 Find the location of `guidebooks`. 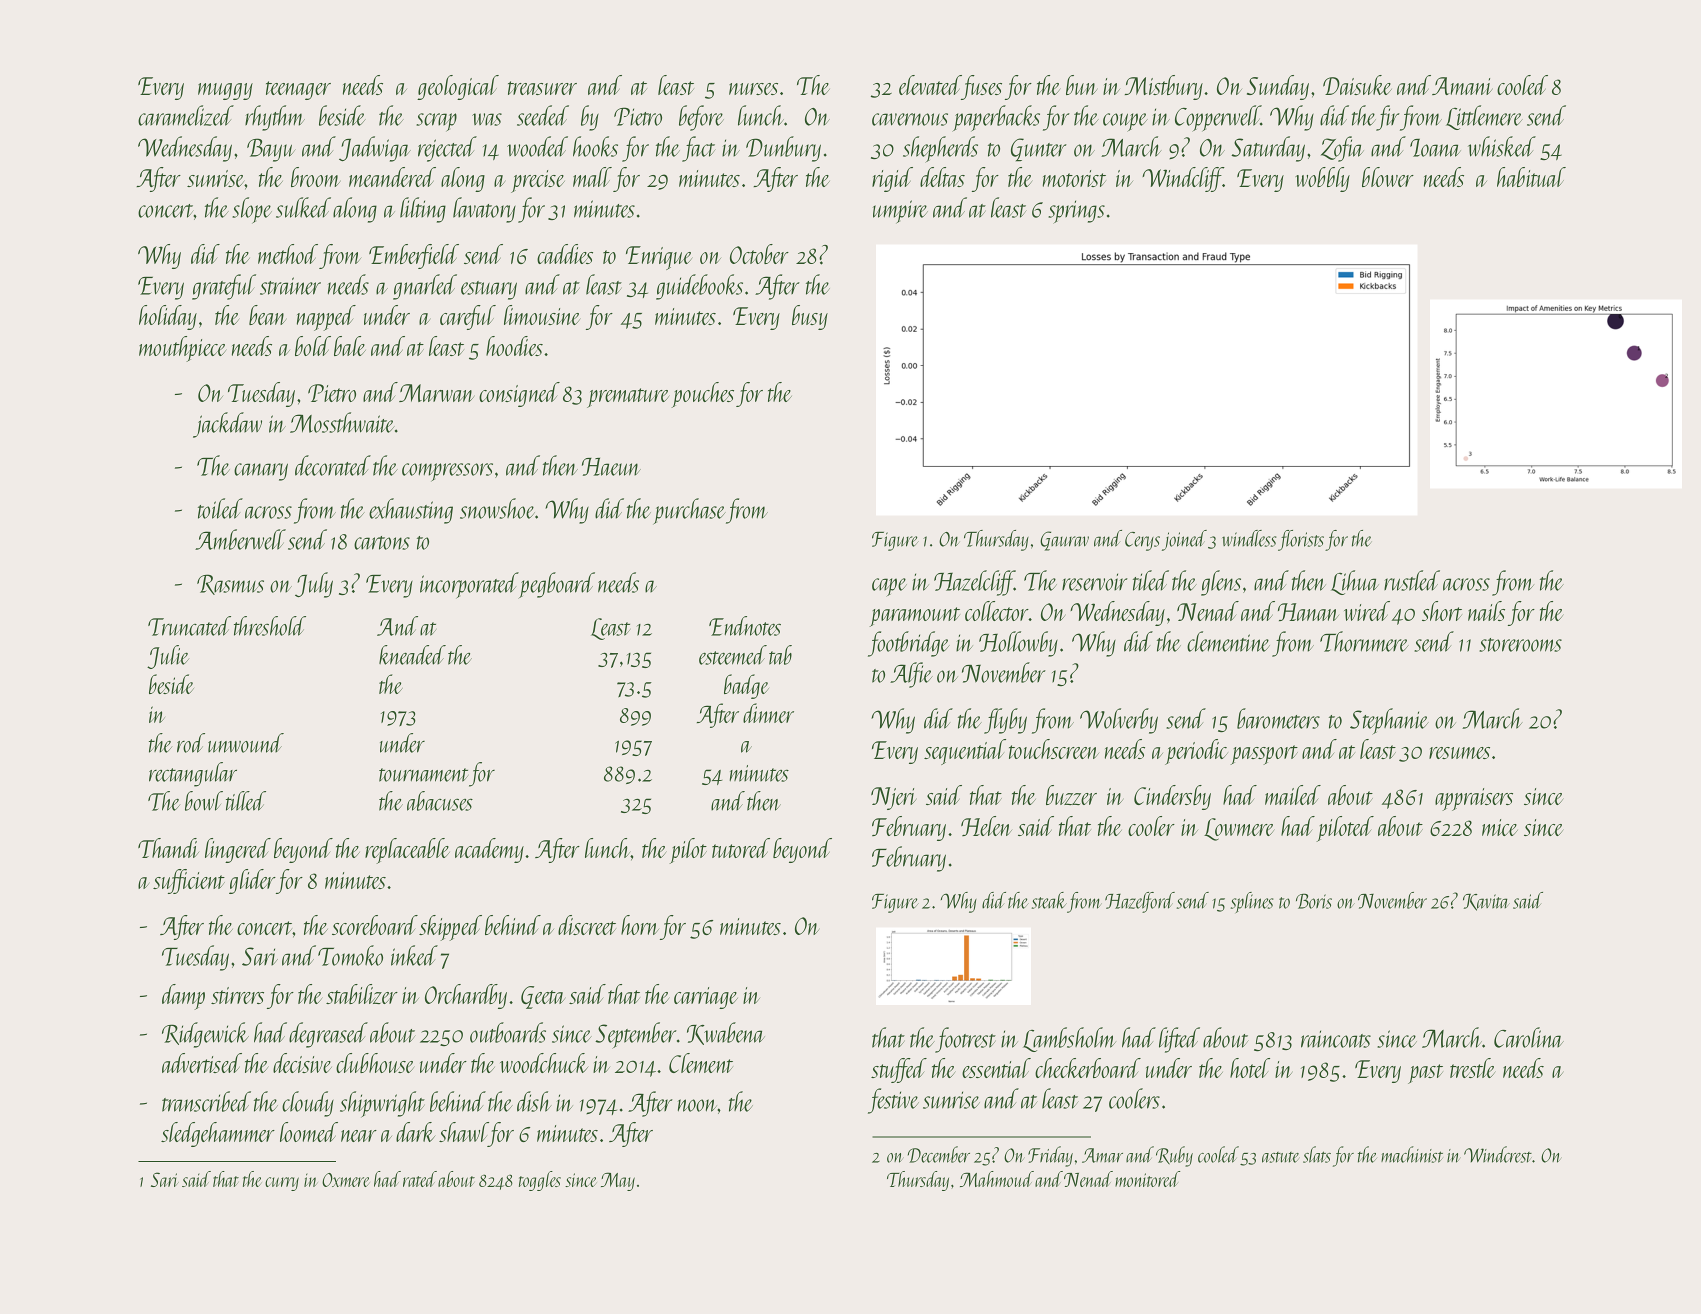

guidebooks is located at coordinates (699, 287).
